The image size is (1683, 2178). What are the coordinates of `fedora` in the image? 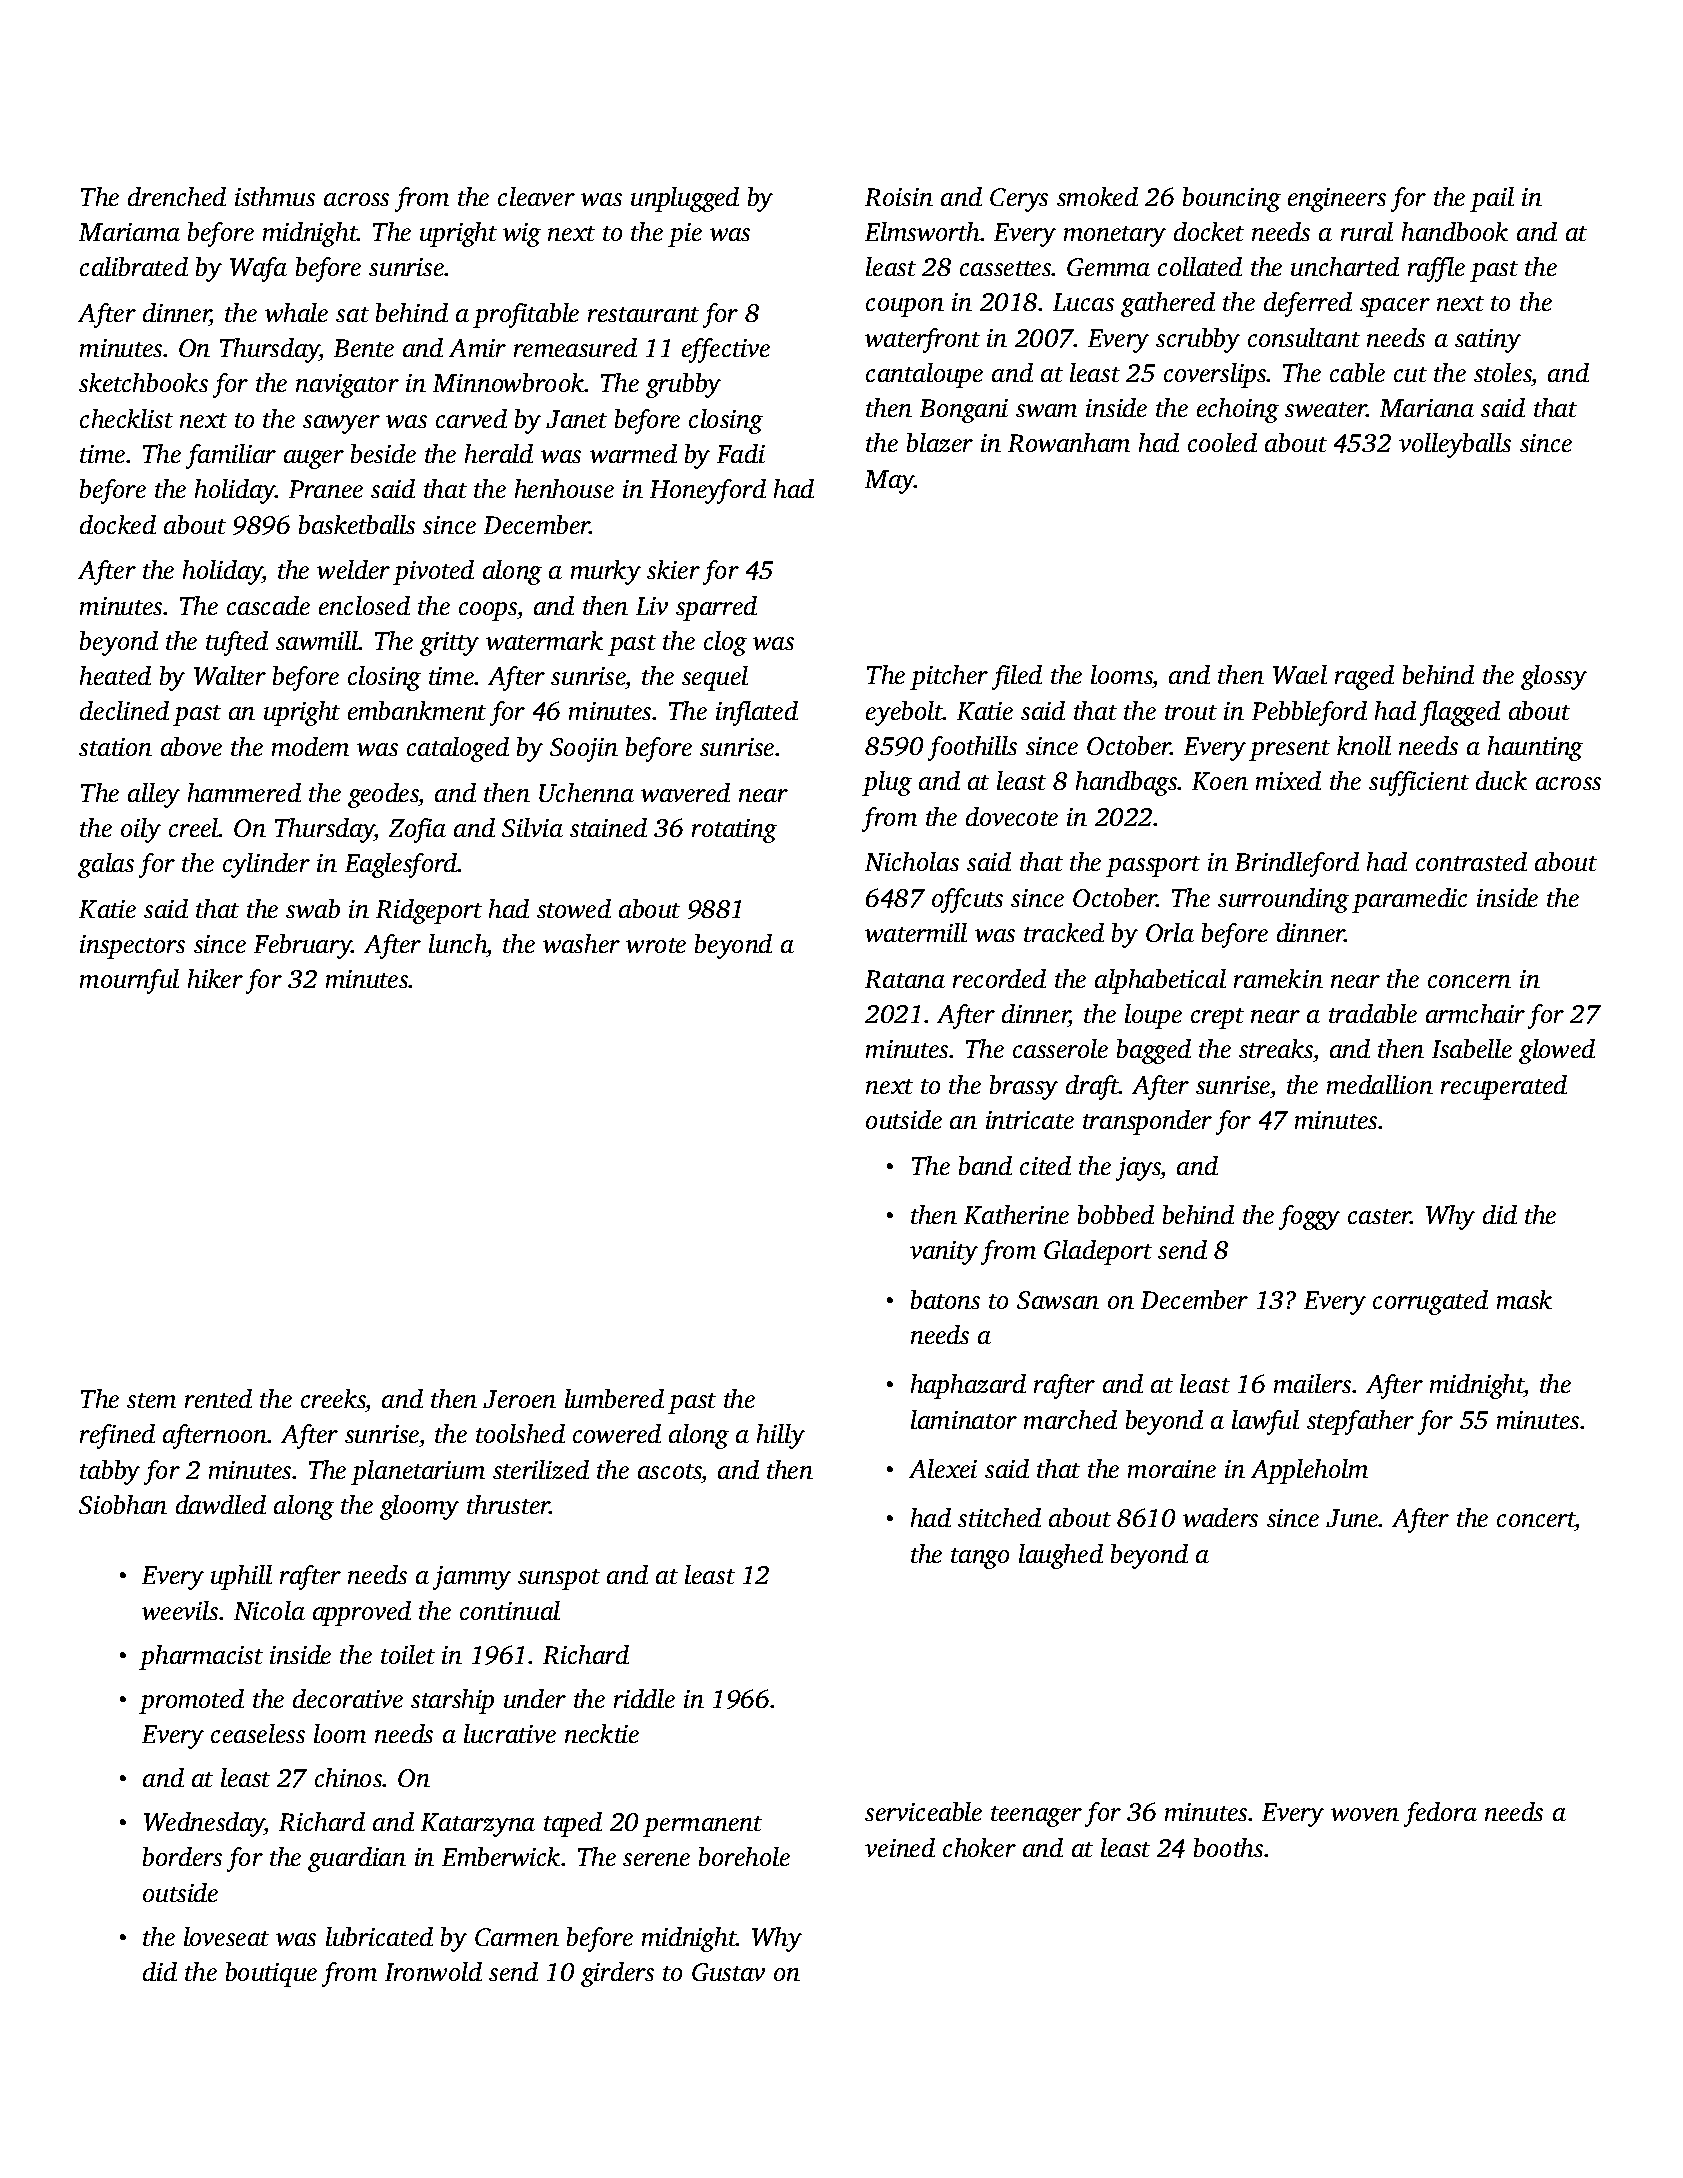 It's located at (1440, 1814).
